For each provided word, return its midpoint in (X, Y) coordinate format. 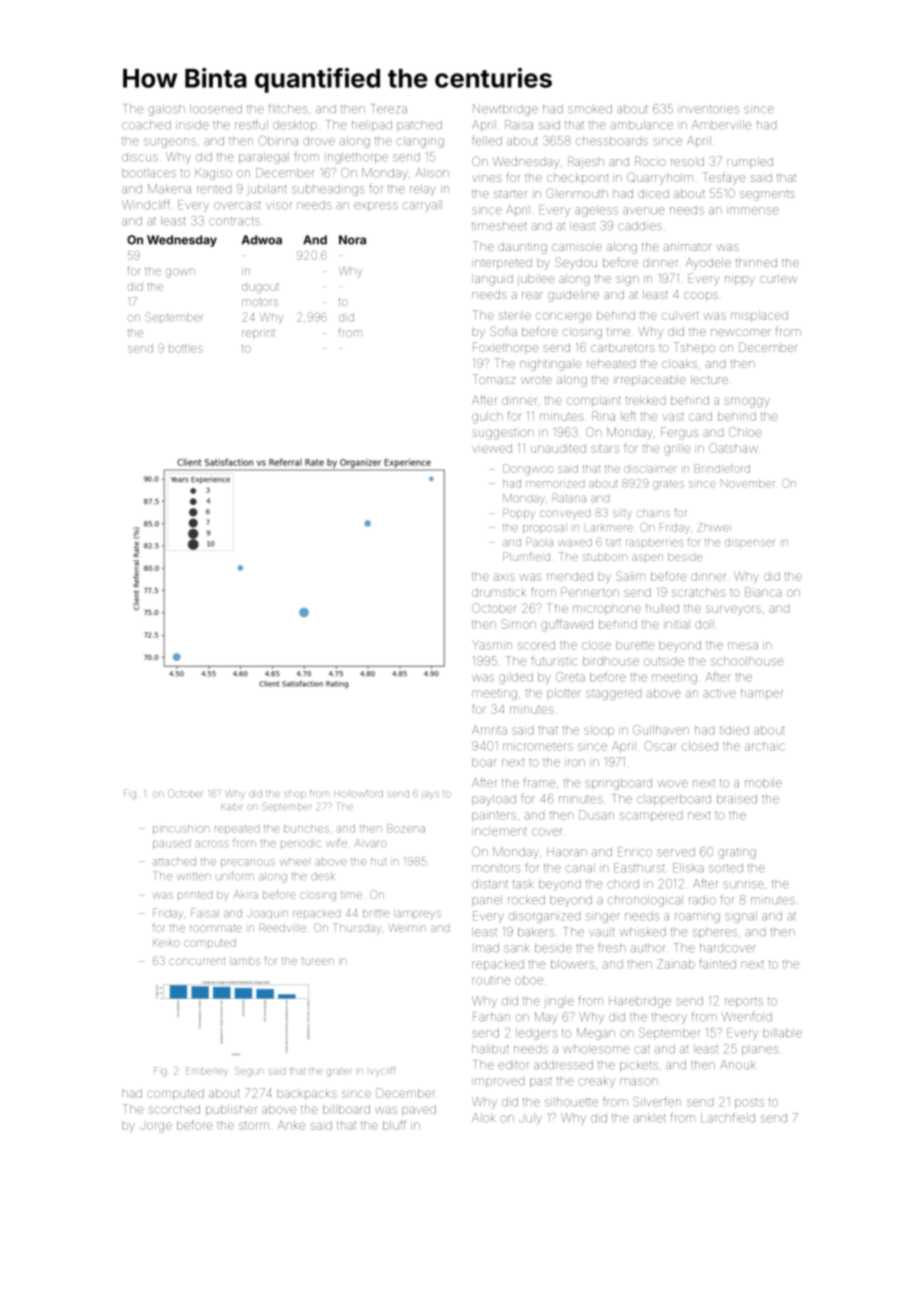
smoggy (747, 402)
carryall (422, 206)
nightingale (550, 365)
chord (623, 884)
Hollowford (358, 794)
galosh (166, 110)
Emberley (207, 1071)
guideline (573, 296)
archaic (765, 746)
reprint (258, 334)
